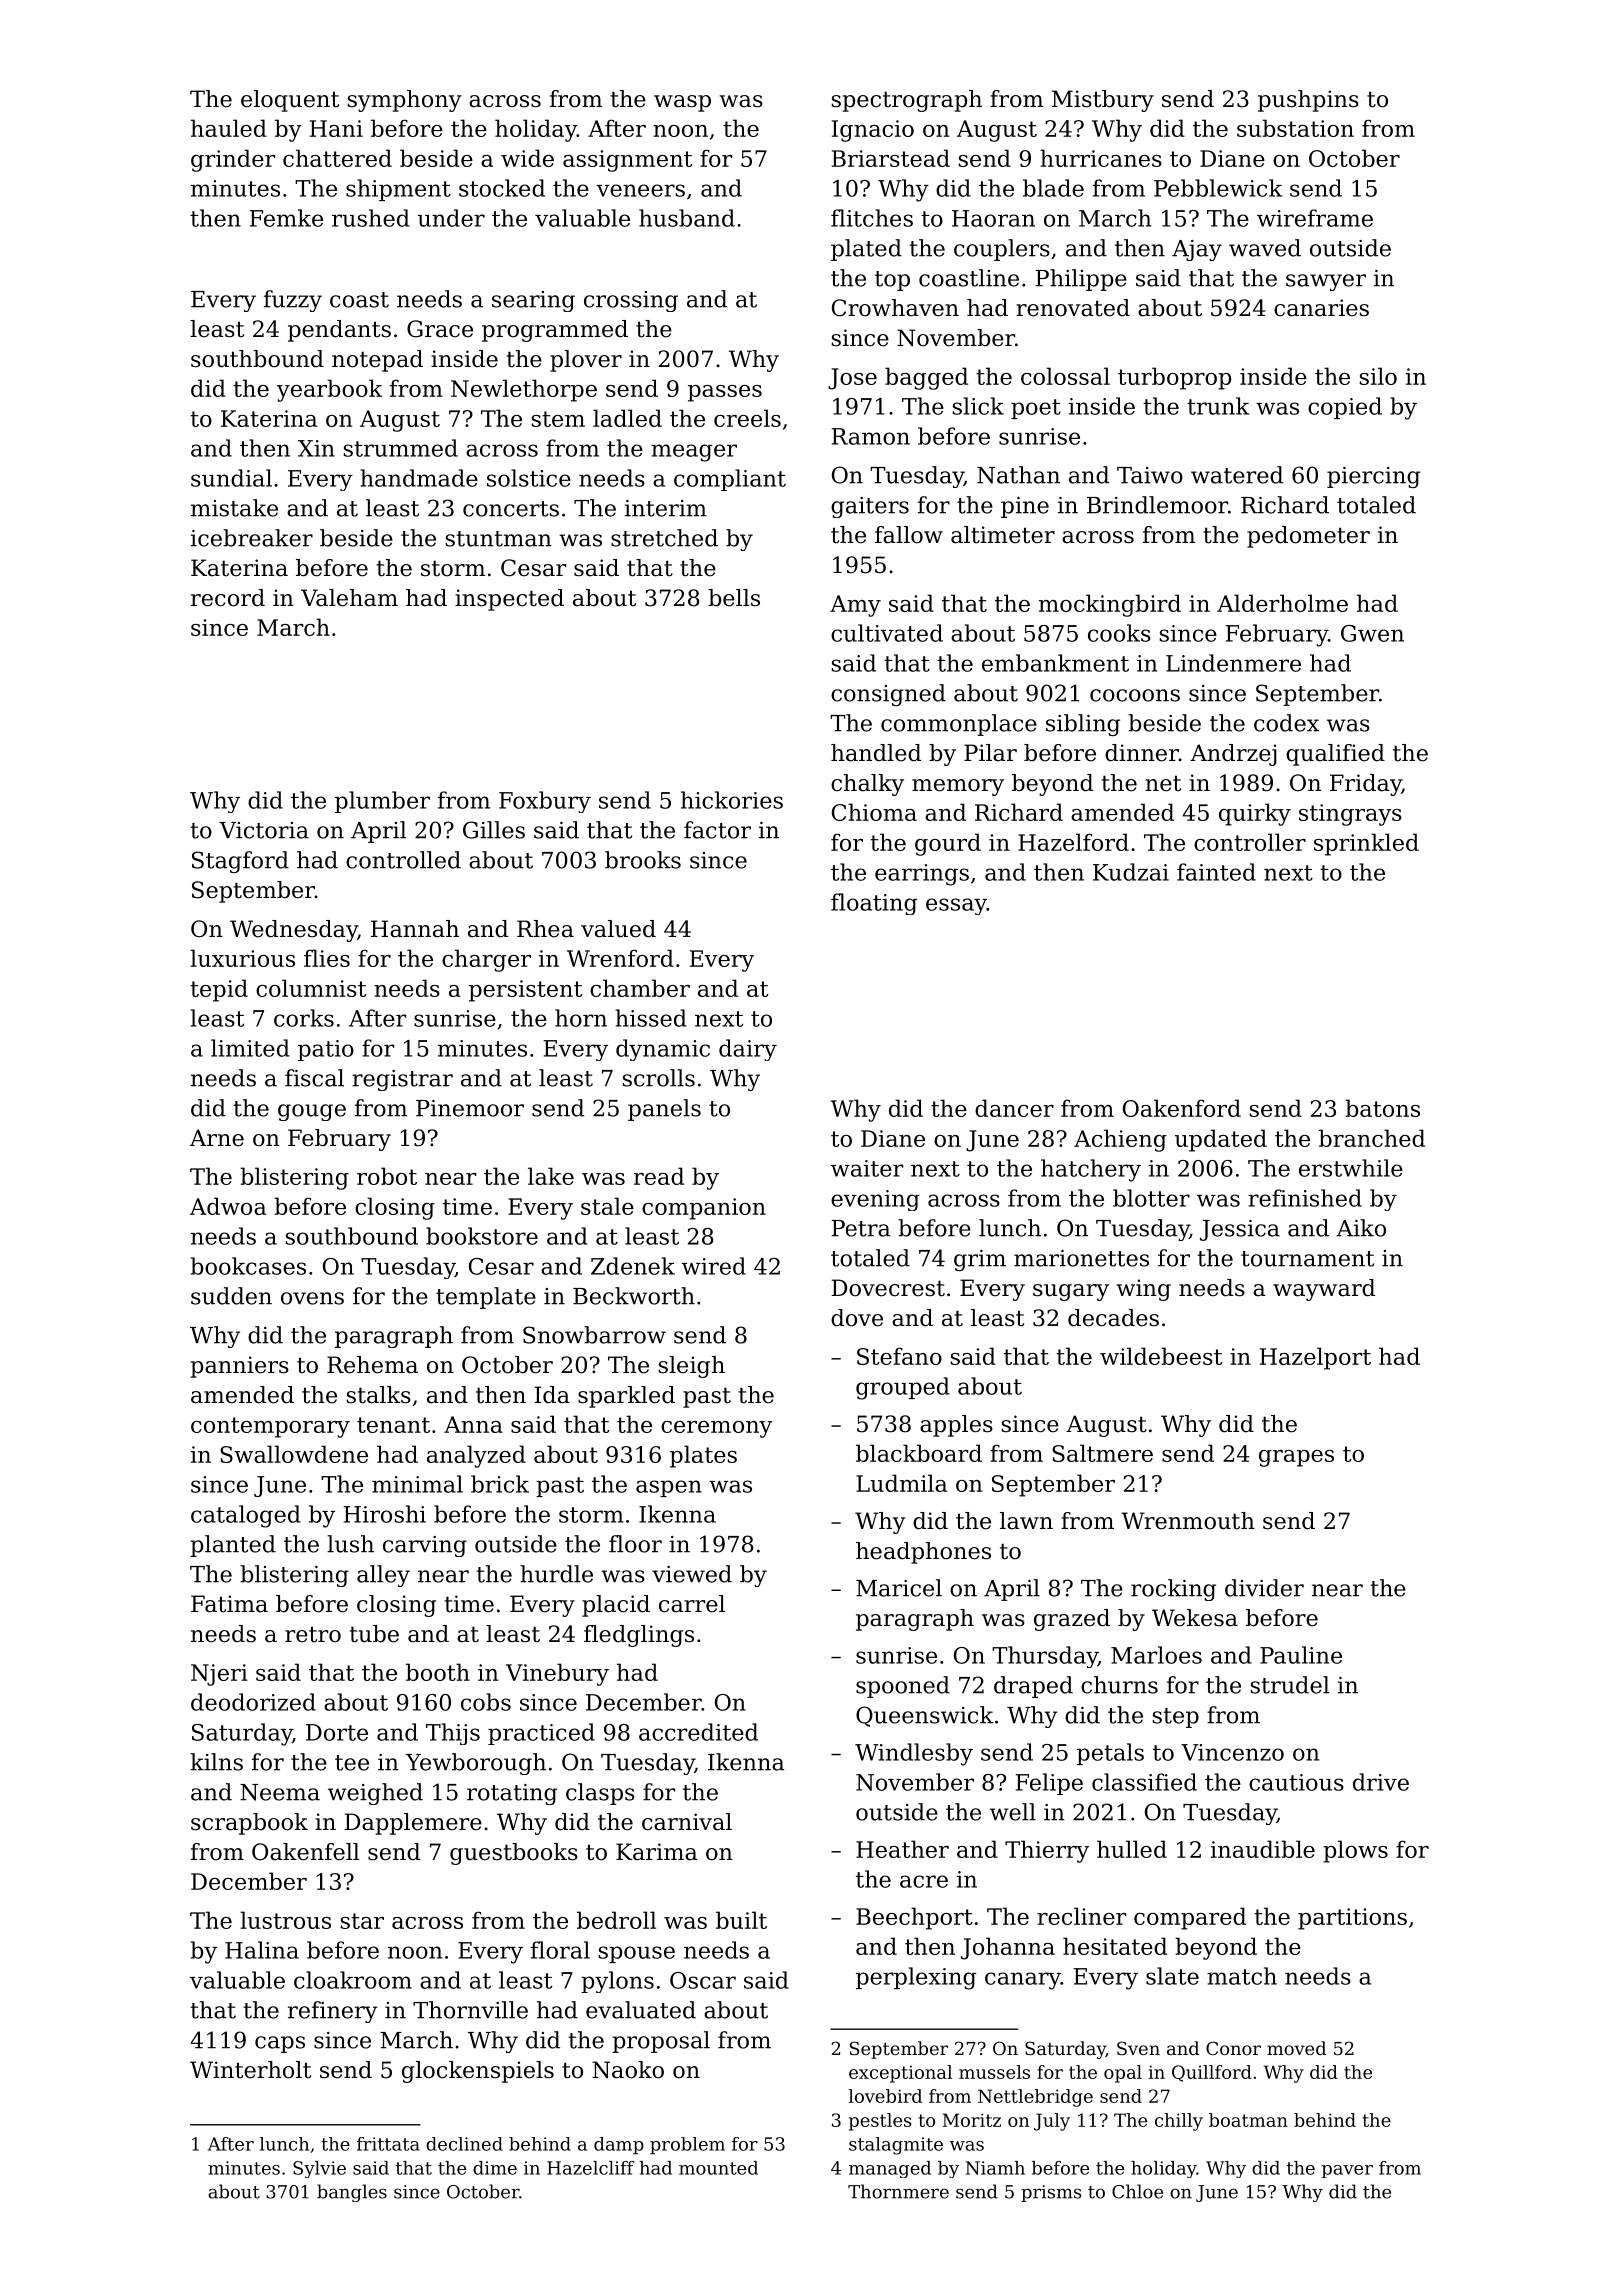 The height and width of the page is (2292, 1620). Describe the element at coordinates (664, 538) in the page. I see `stretched` at that location.
